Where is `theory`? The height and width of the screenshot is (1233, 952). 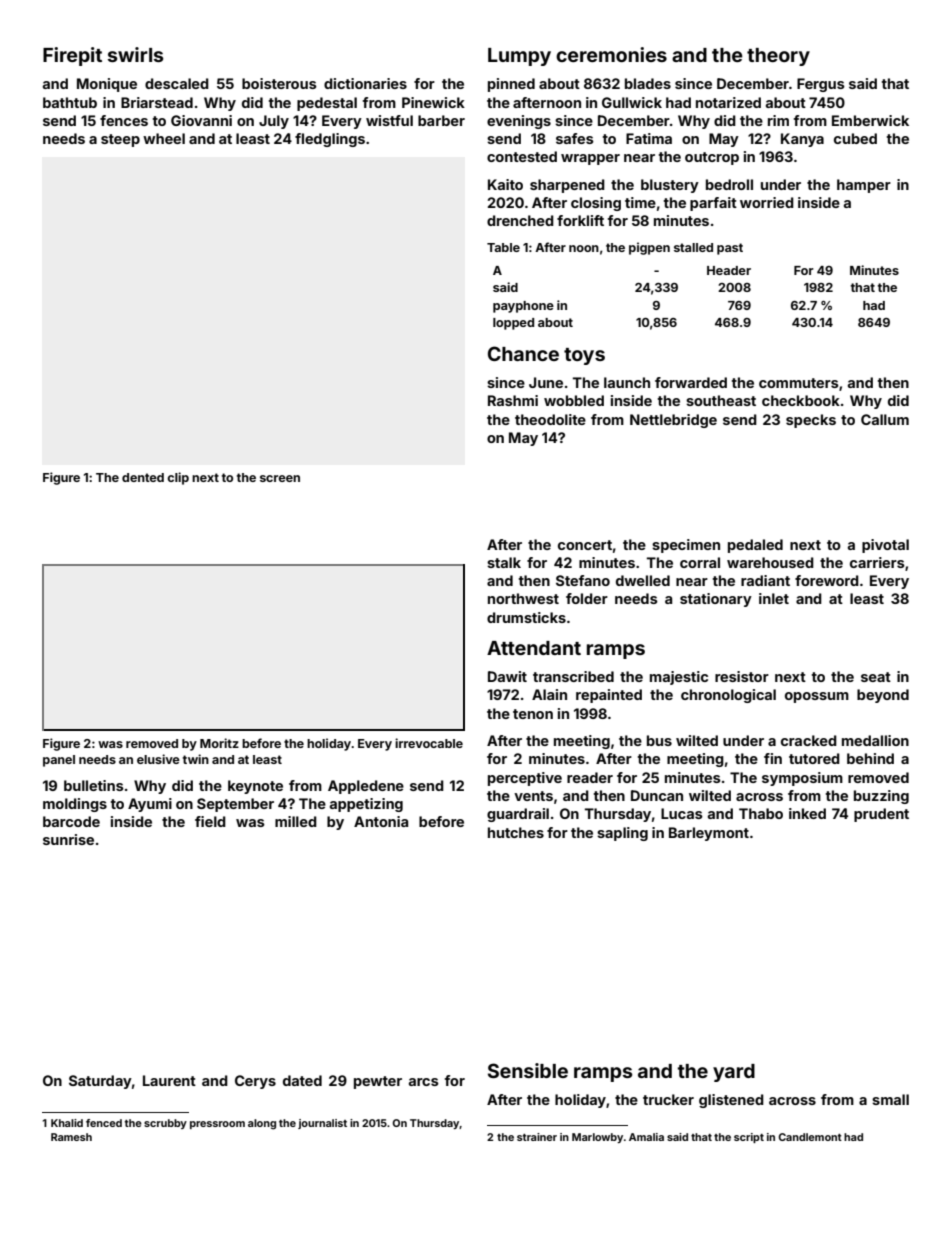
theory is located at coordinates (778, 57).
